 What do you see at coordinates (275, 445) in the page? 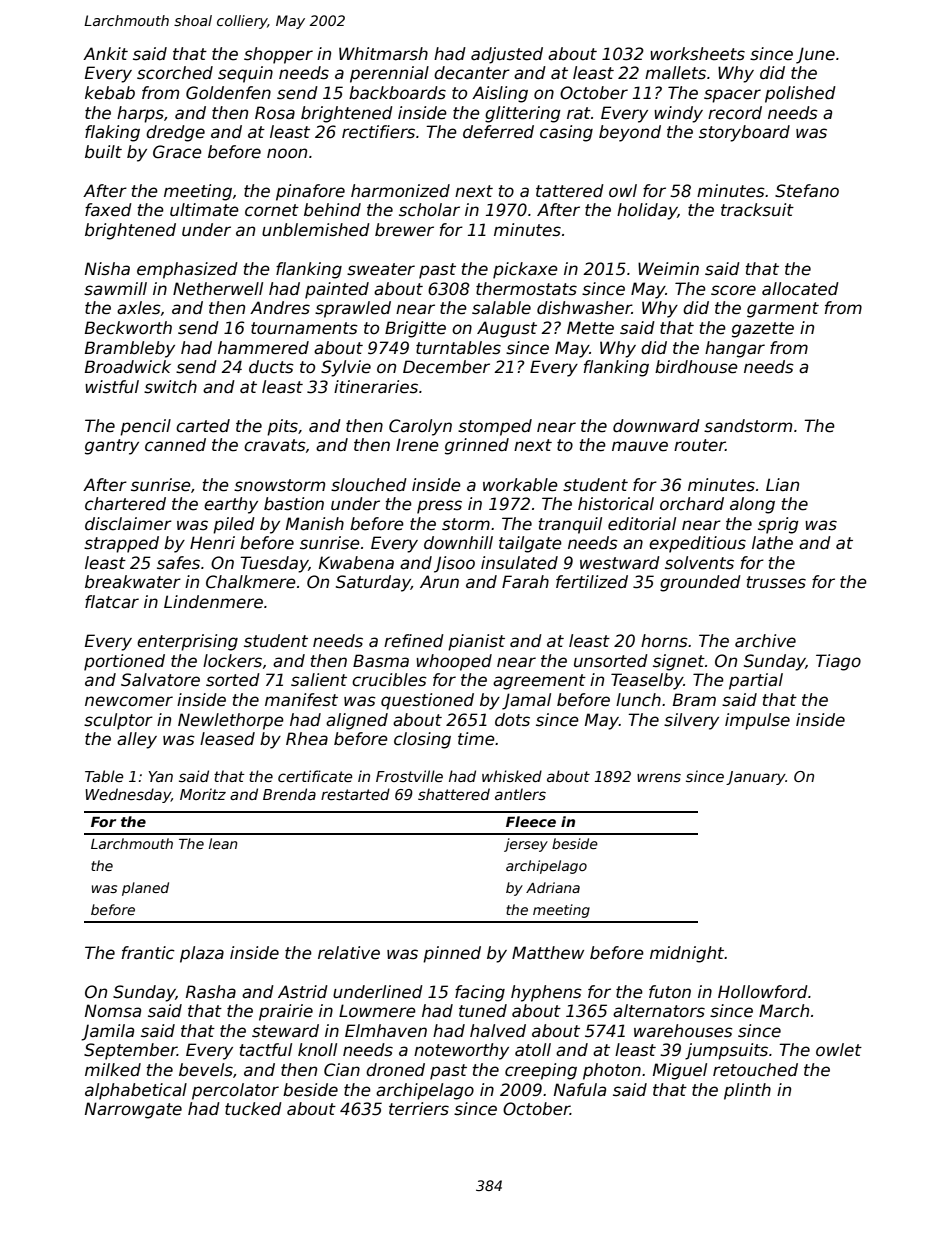
I see `cravats` at bounding box center [275, 445].
